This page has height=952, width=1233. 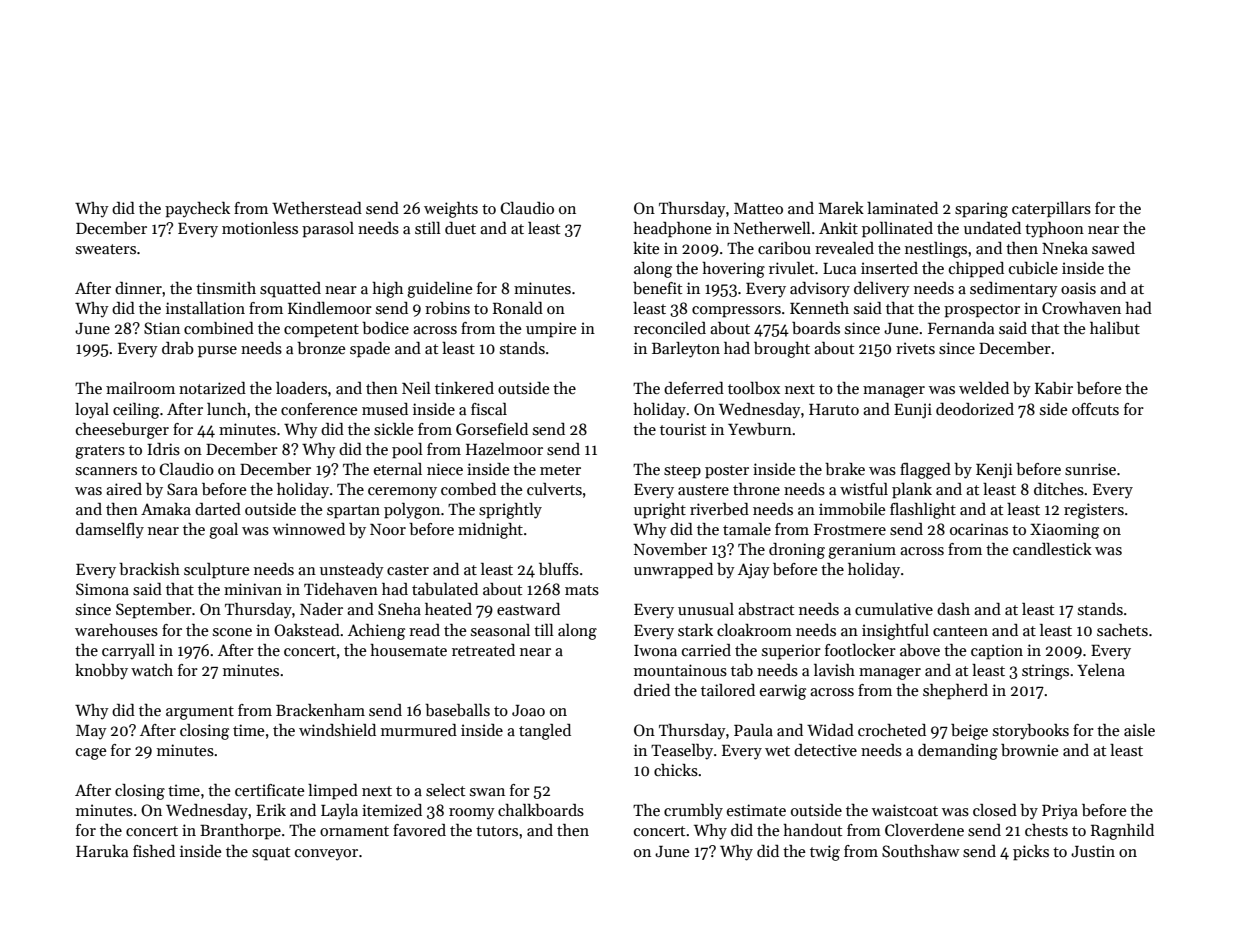 I want to click on limped, so click(x=333, y=792).
